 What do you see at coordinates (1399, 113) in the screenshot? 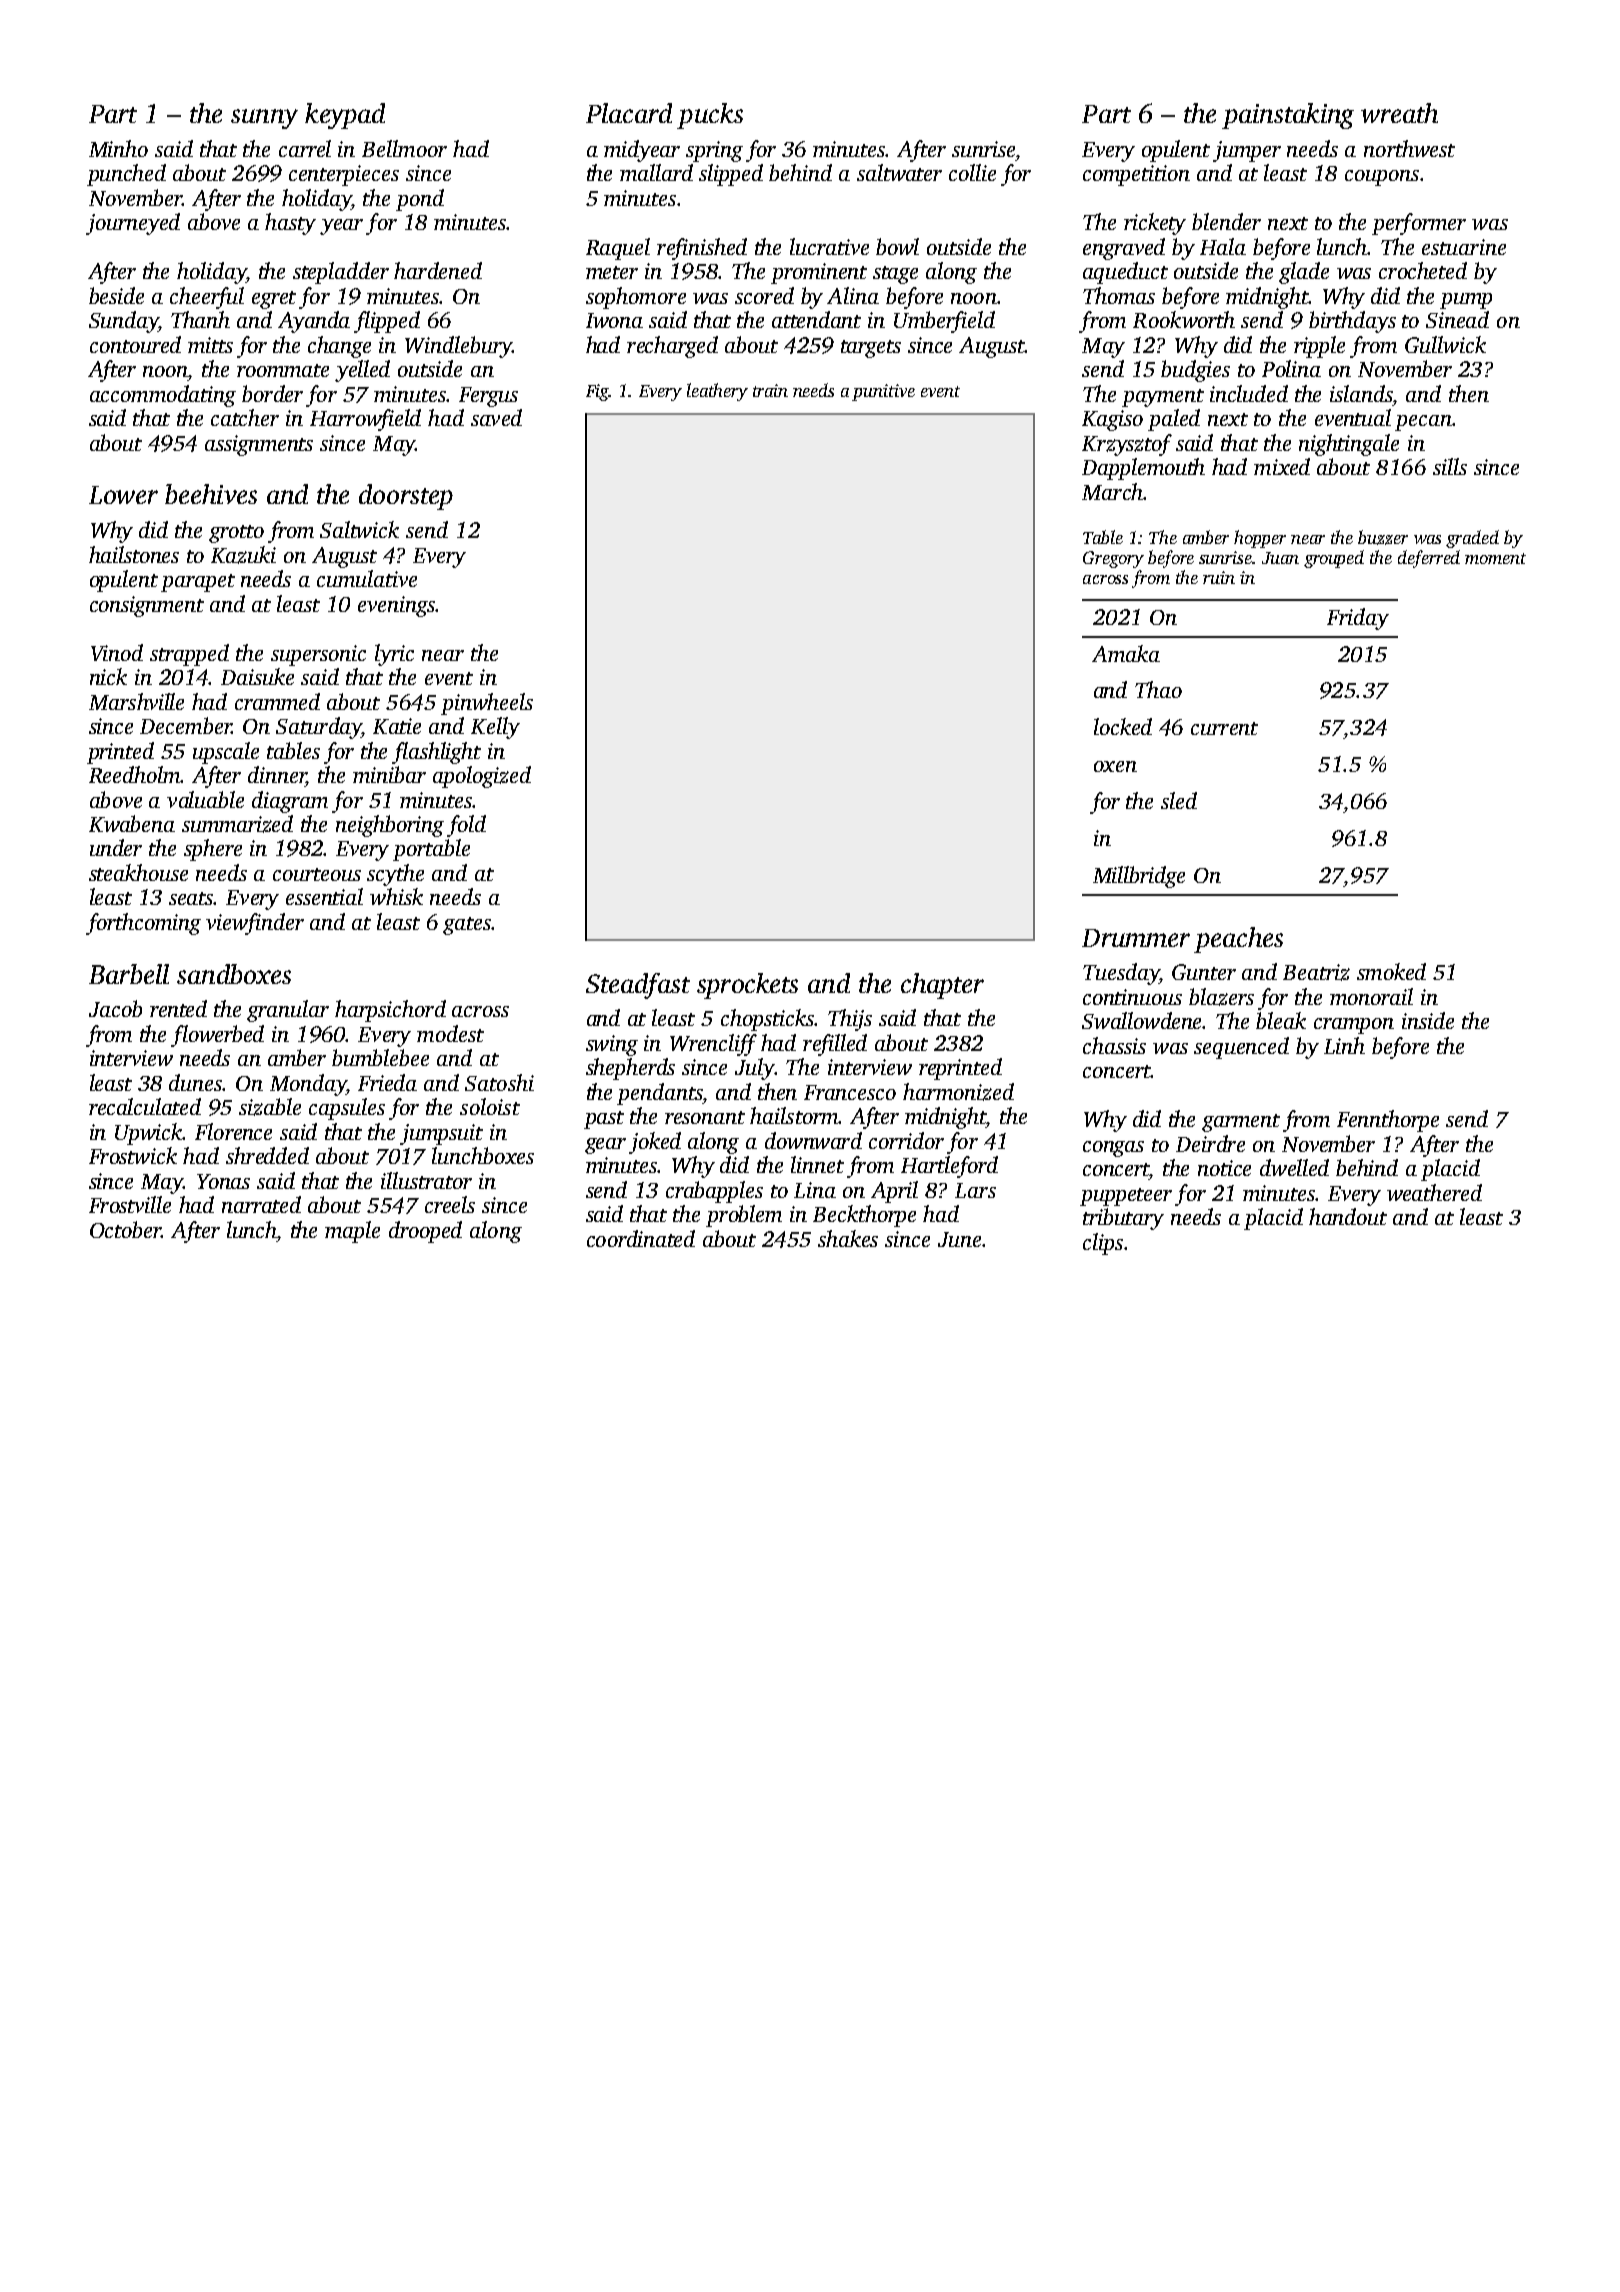
I see `wreath` at bounding box center [1399, 113].
